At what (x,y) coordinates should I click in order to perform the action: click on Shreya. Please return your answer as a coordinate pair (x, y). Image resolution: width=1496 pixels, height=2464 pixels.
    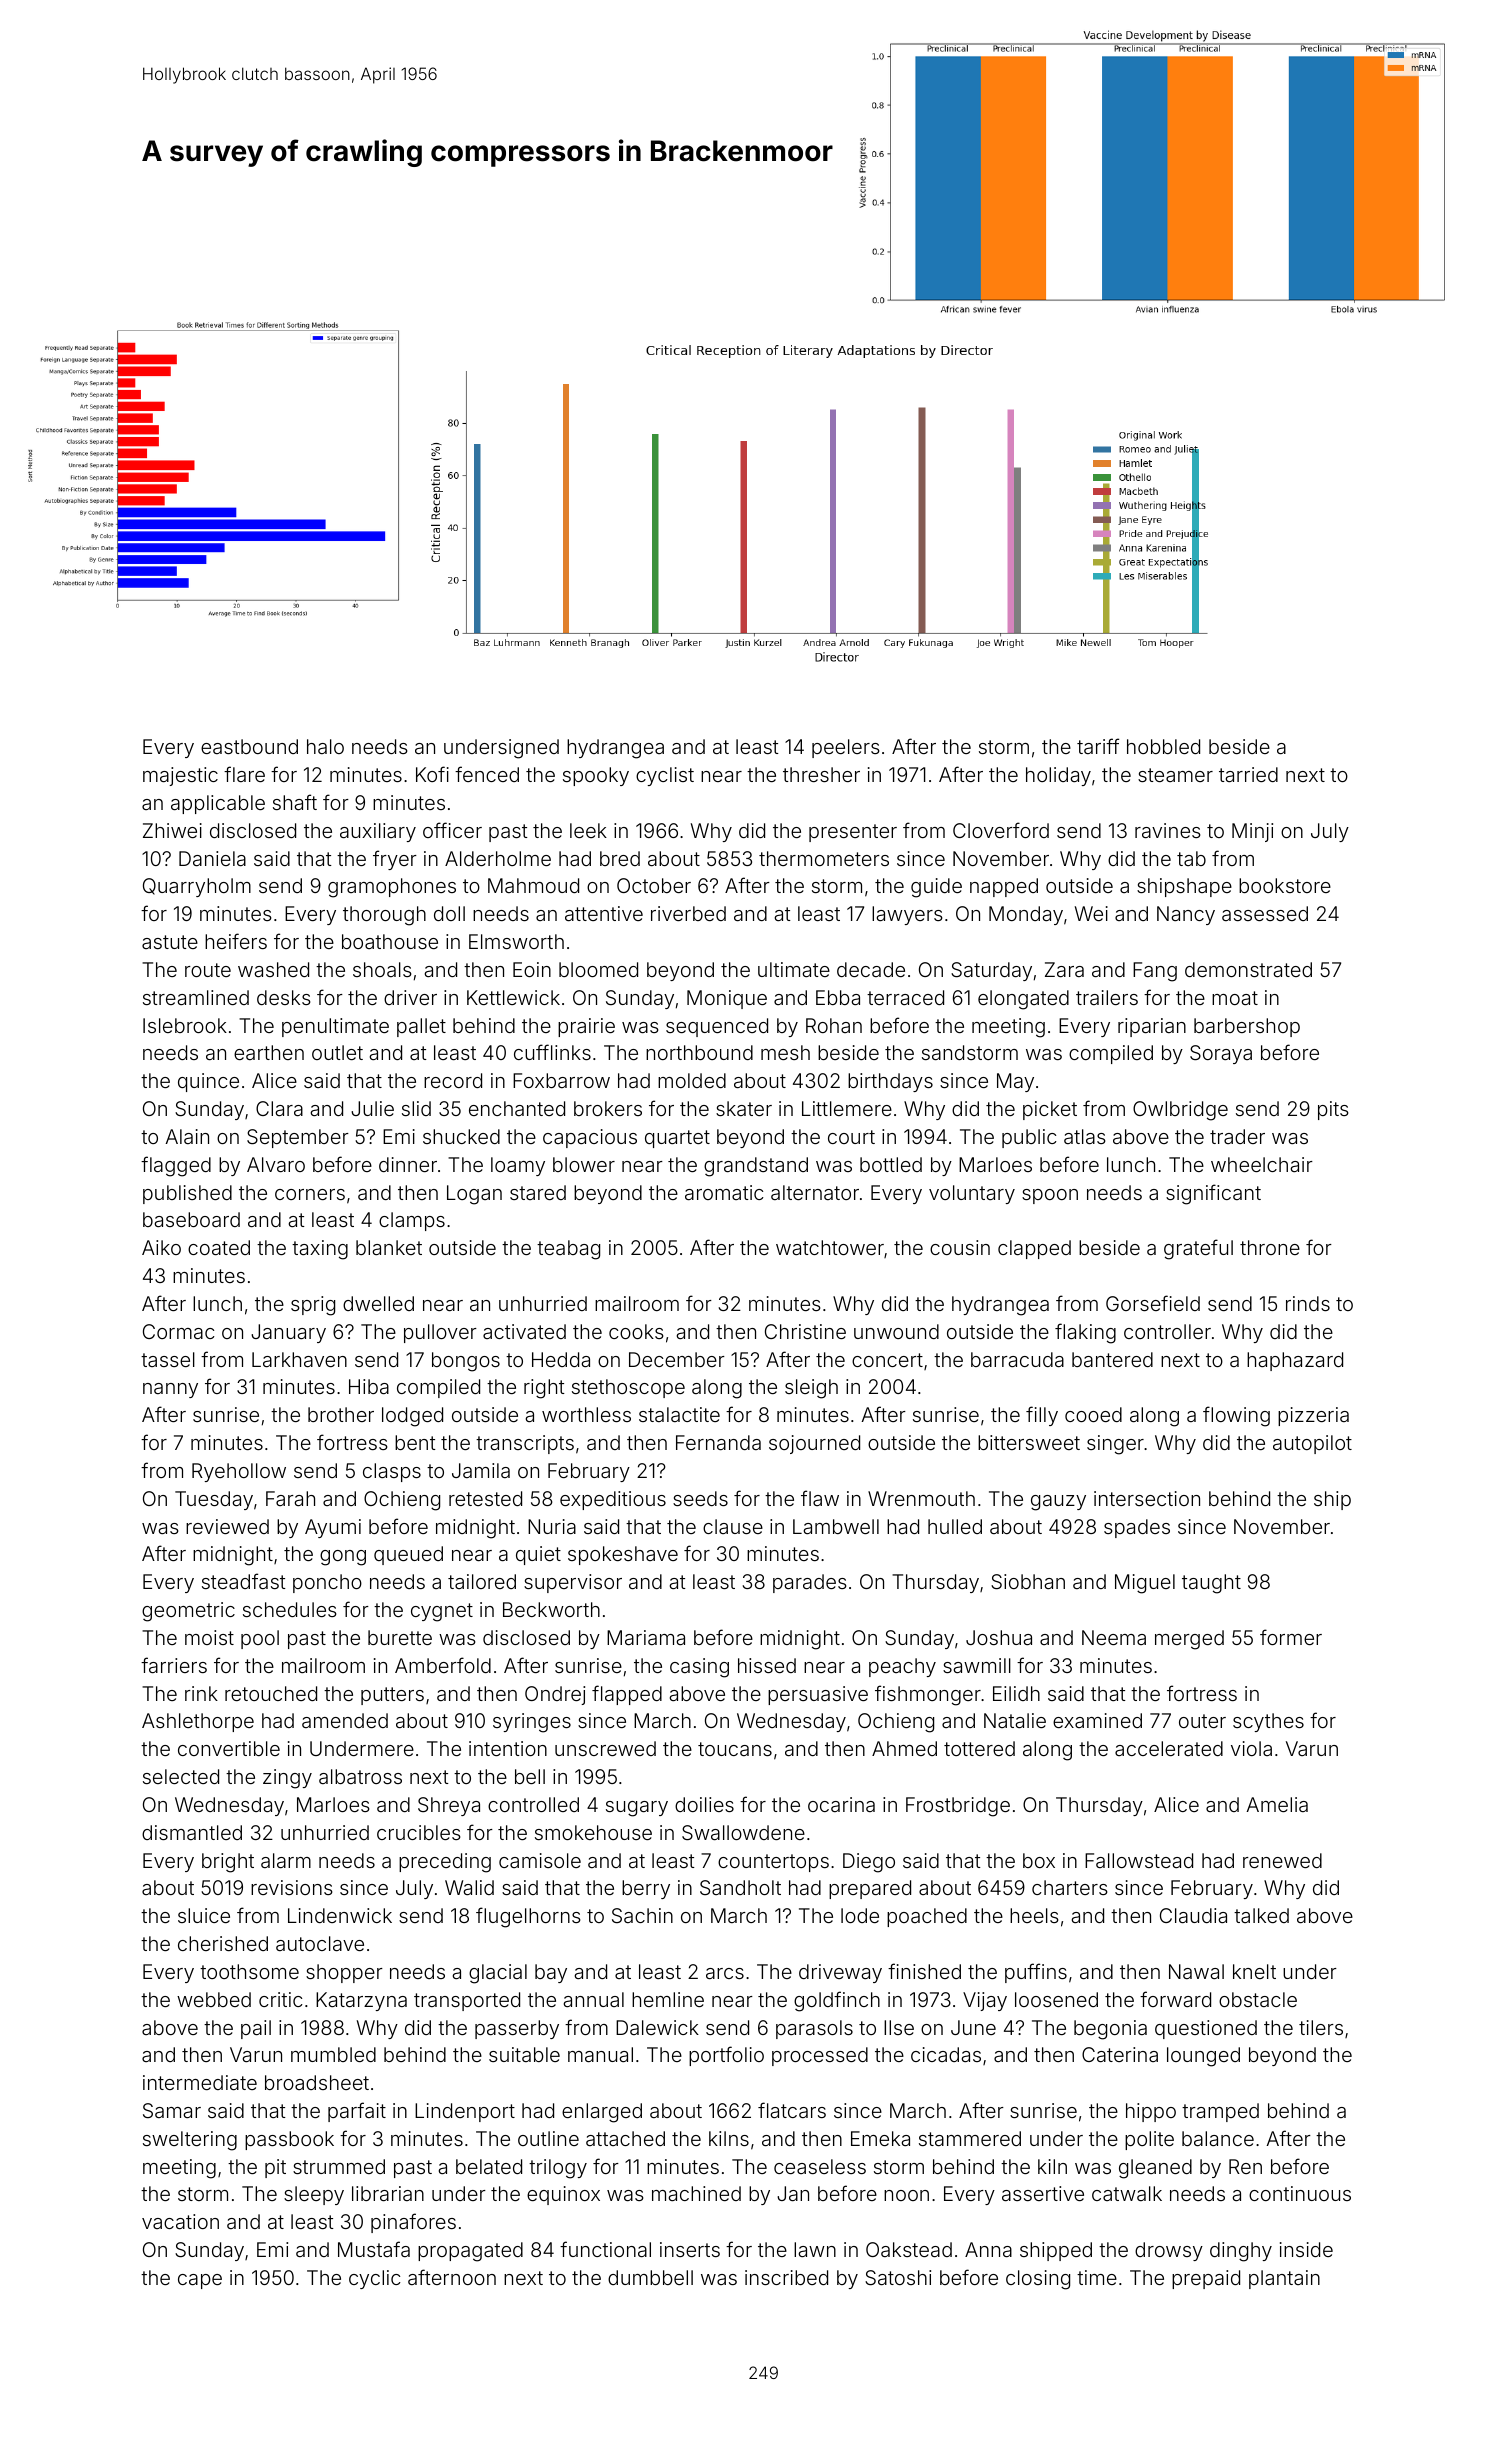
    Looking at the image, I should click on (449, 1806).
